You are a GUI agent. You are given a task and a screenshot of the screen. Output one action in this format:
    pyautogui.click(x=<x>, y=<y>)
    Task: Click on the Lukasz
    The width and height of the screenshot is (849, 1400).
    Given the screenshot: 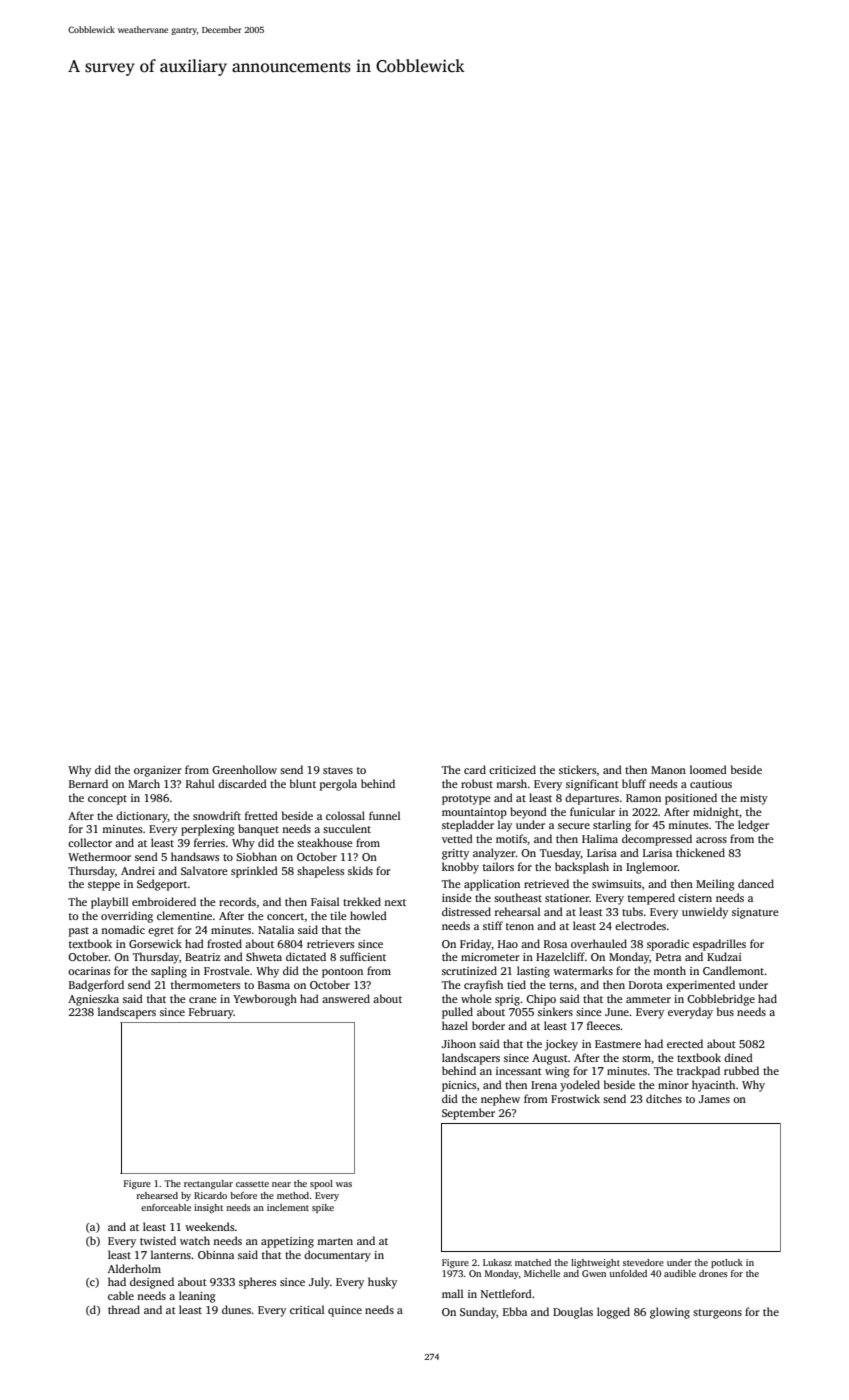 What is the action you would take?
    pyautogui.click(x=497, y=1262)
